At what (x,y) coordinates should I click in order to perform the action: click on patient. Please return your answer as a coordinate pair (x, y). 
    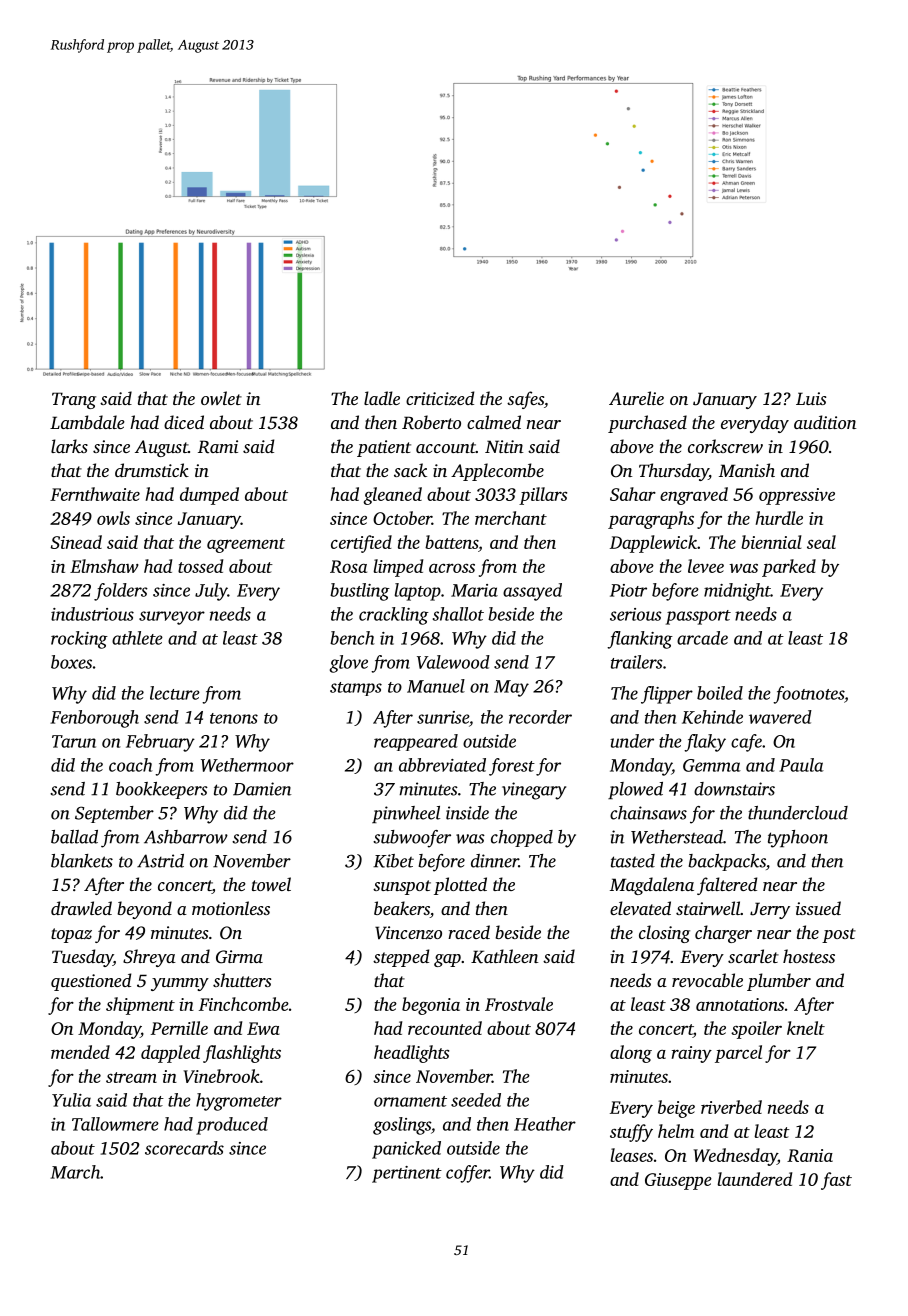
    Looking at the image, I should click on (384, 448).
